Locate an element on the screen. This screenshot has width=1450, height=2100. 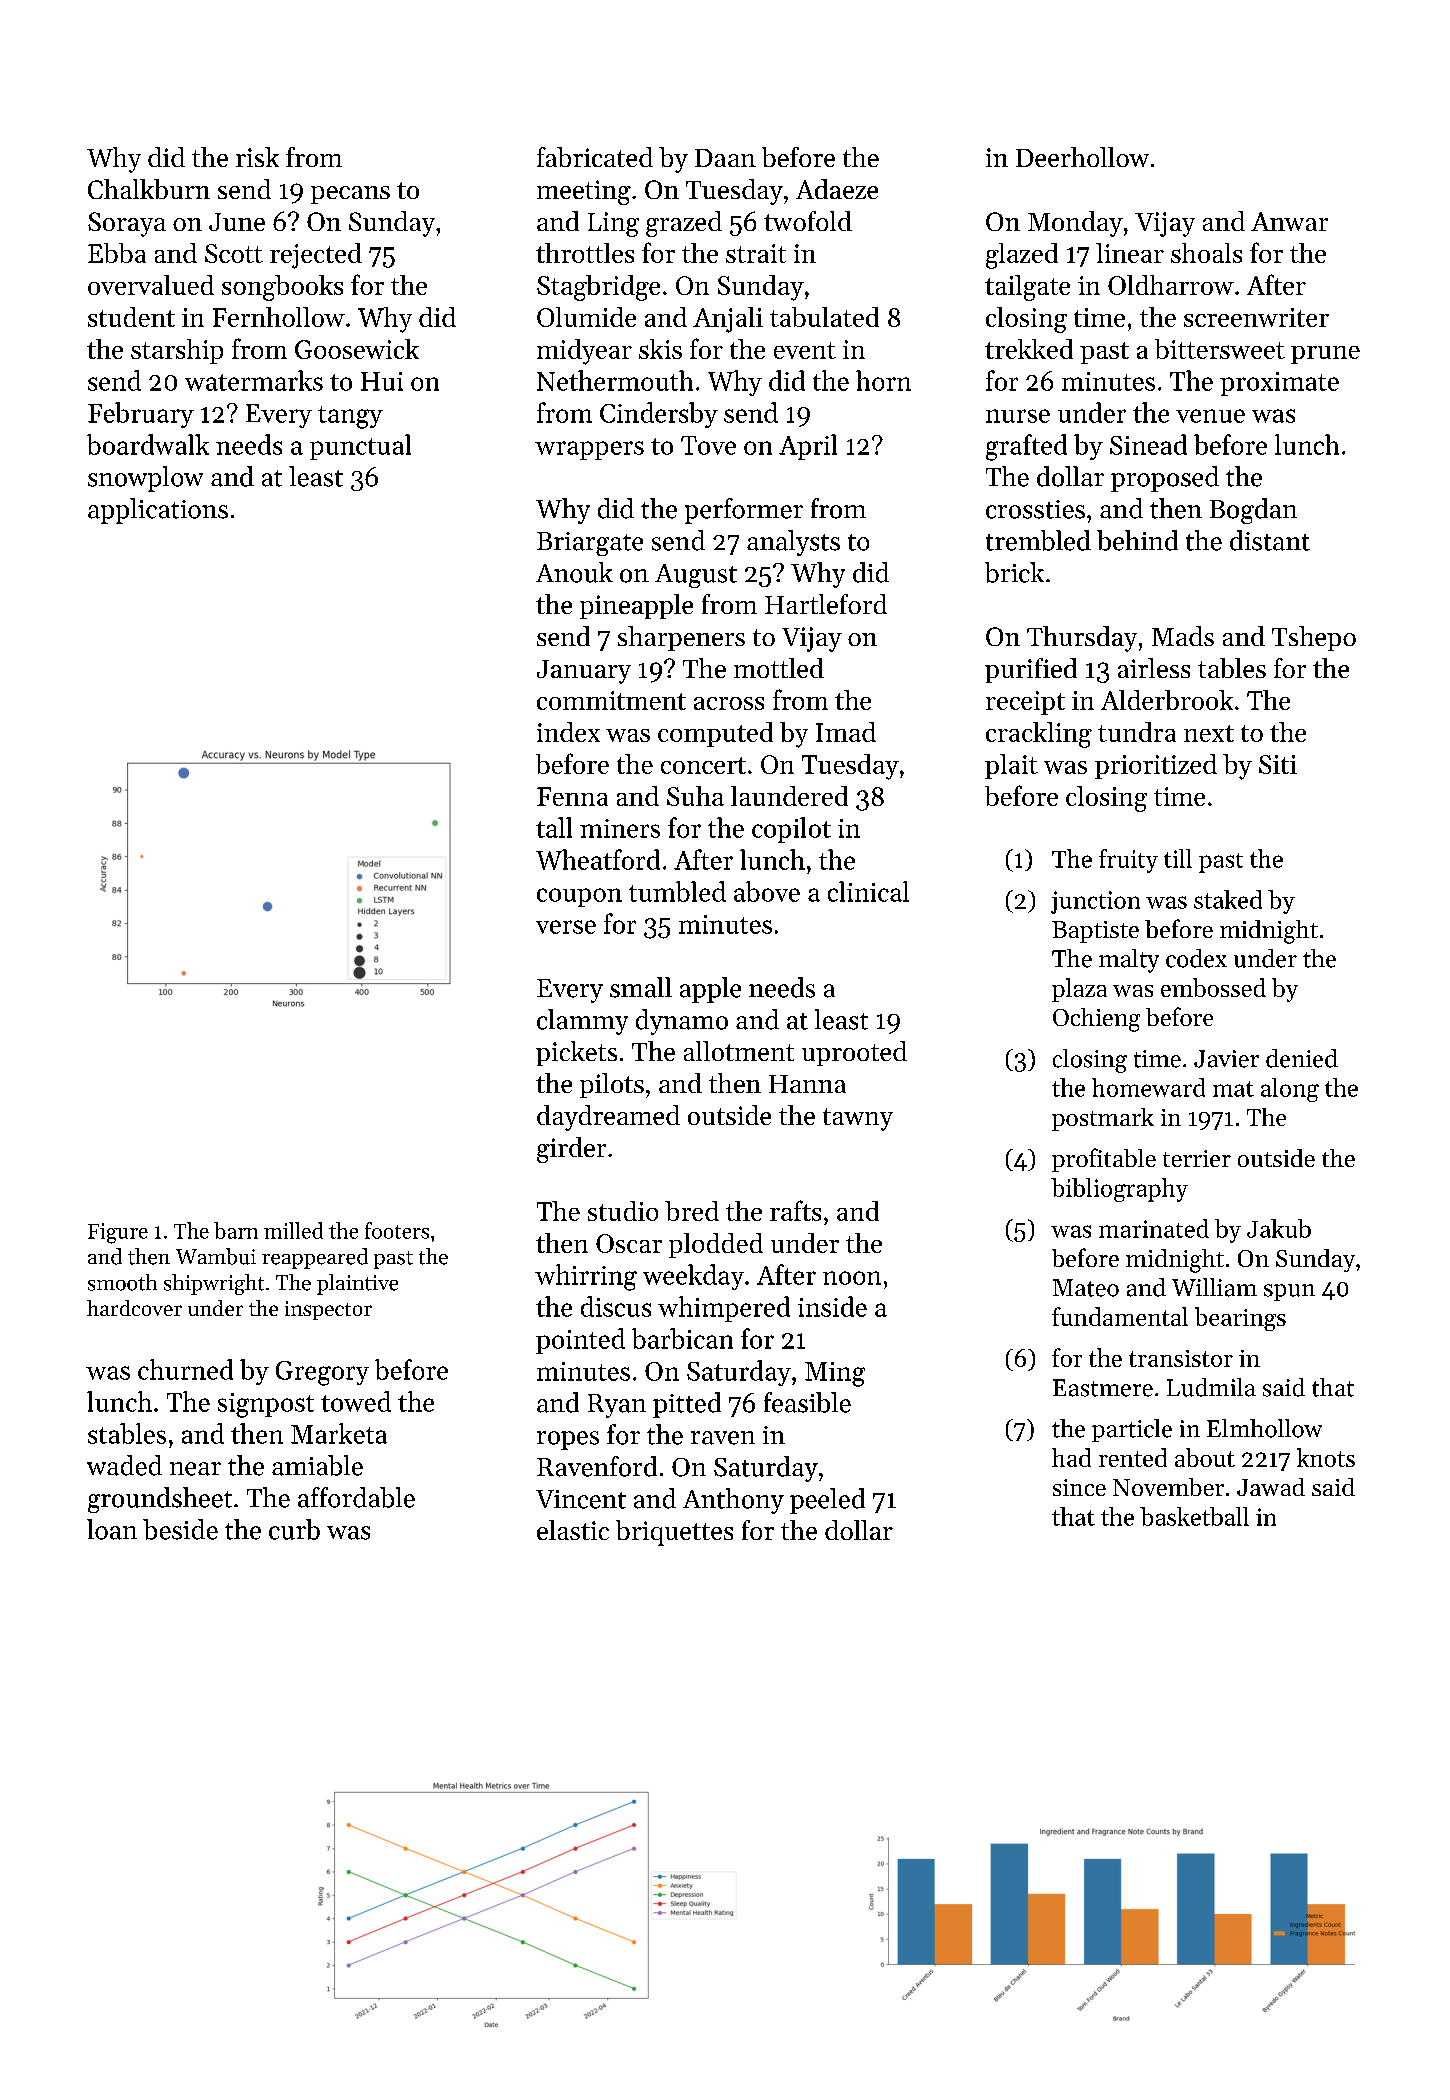
applications is located at coordinates (158, 511).
